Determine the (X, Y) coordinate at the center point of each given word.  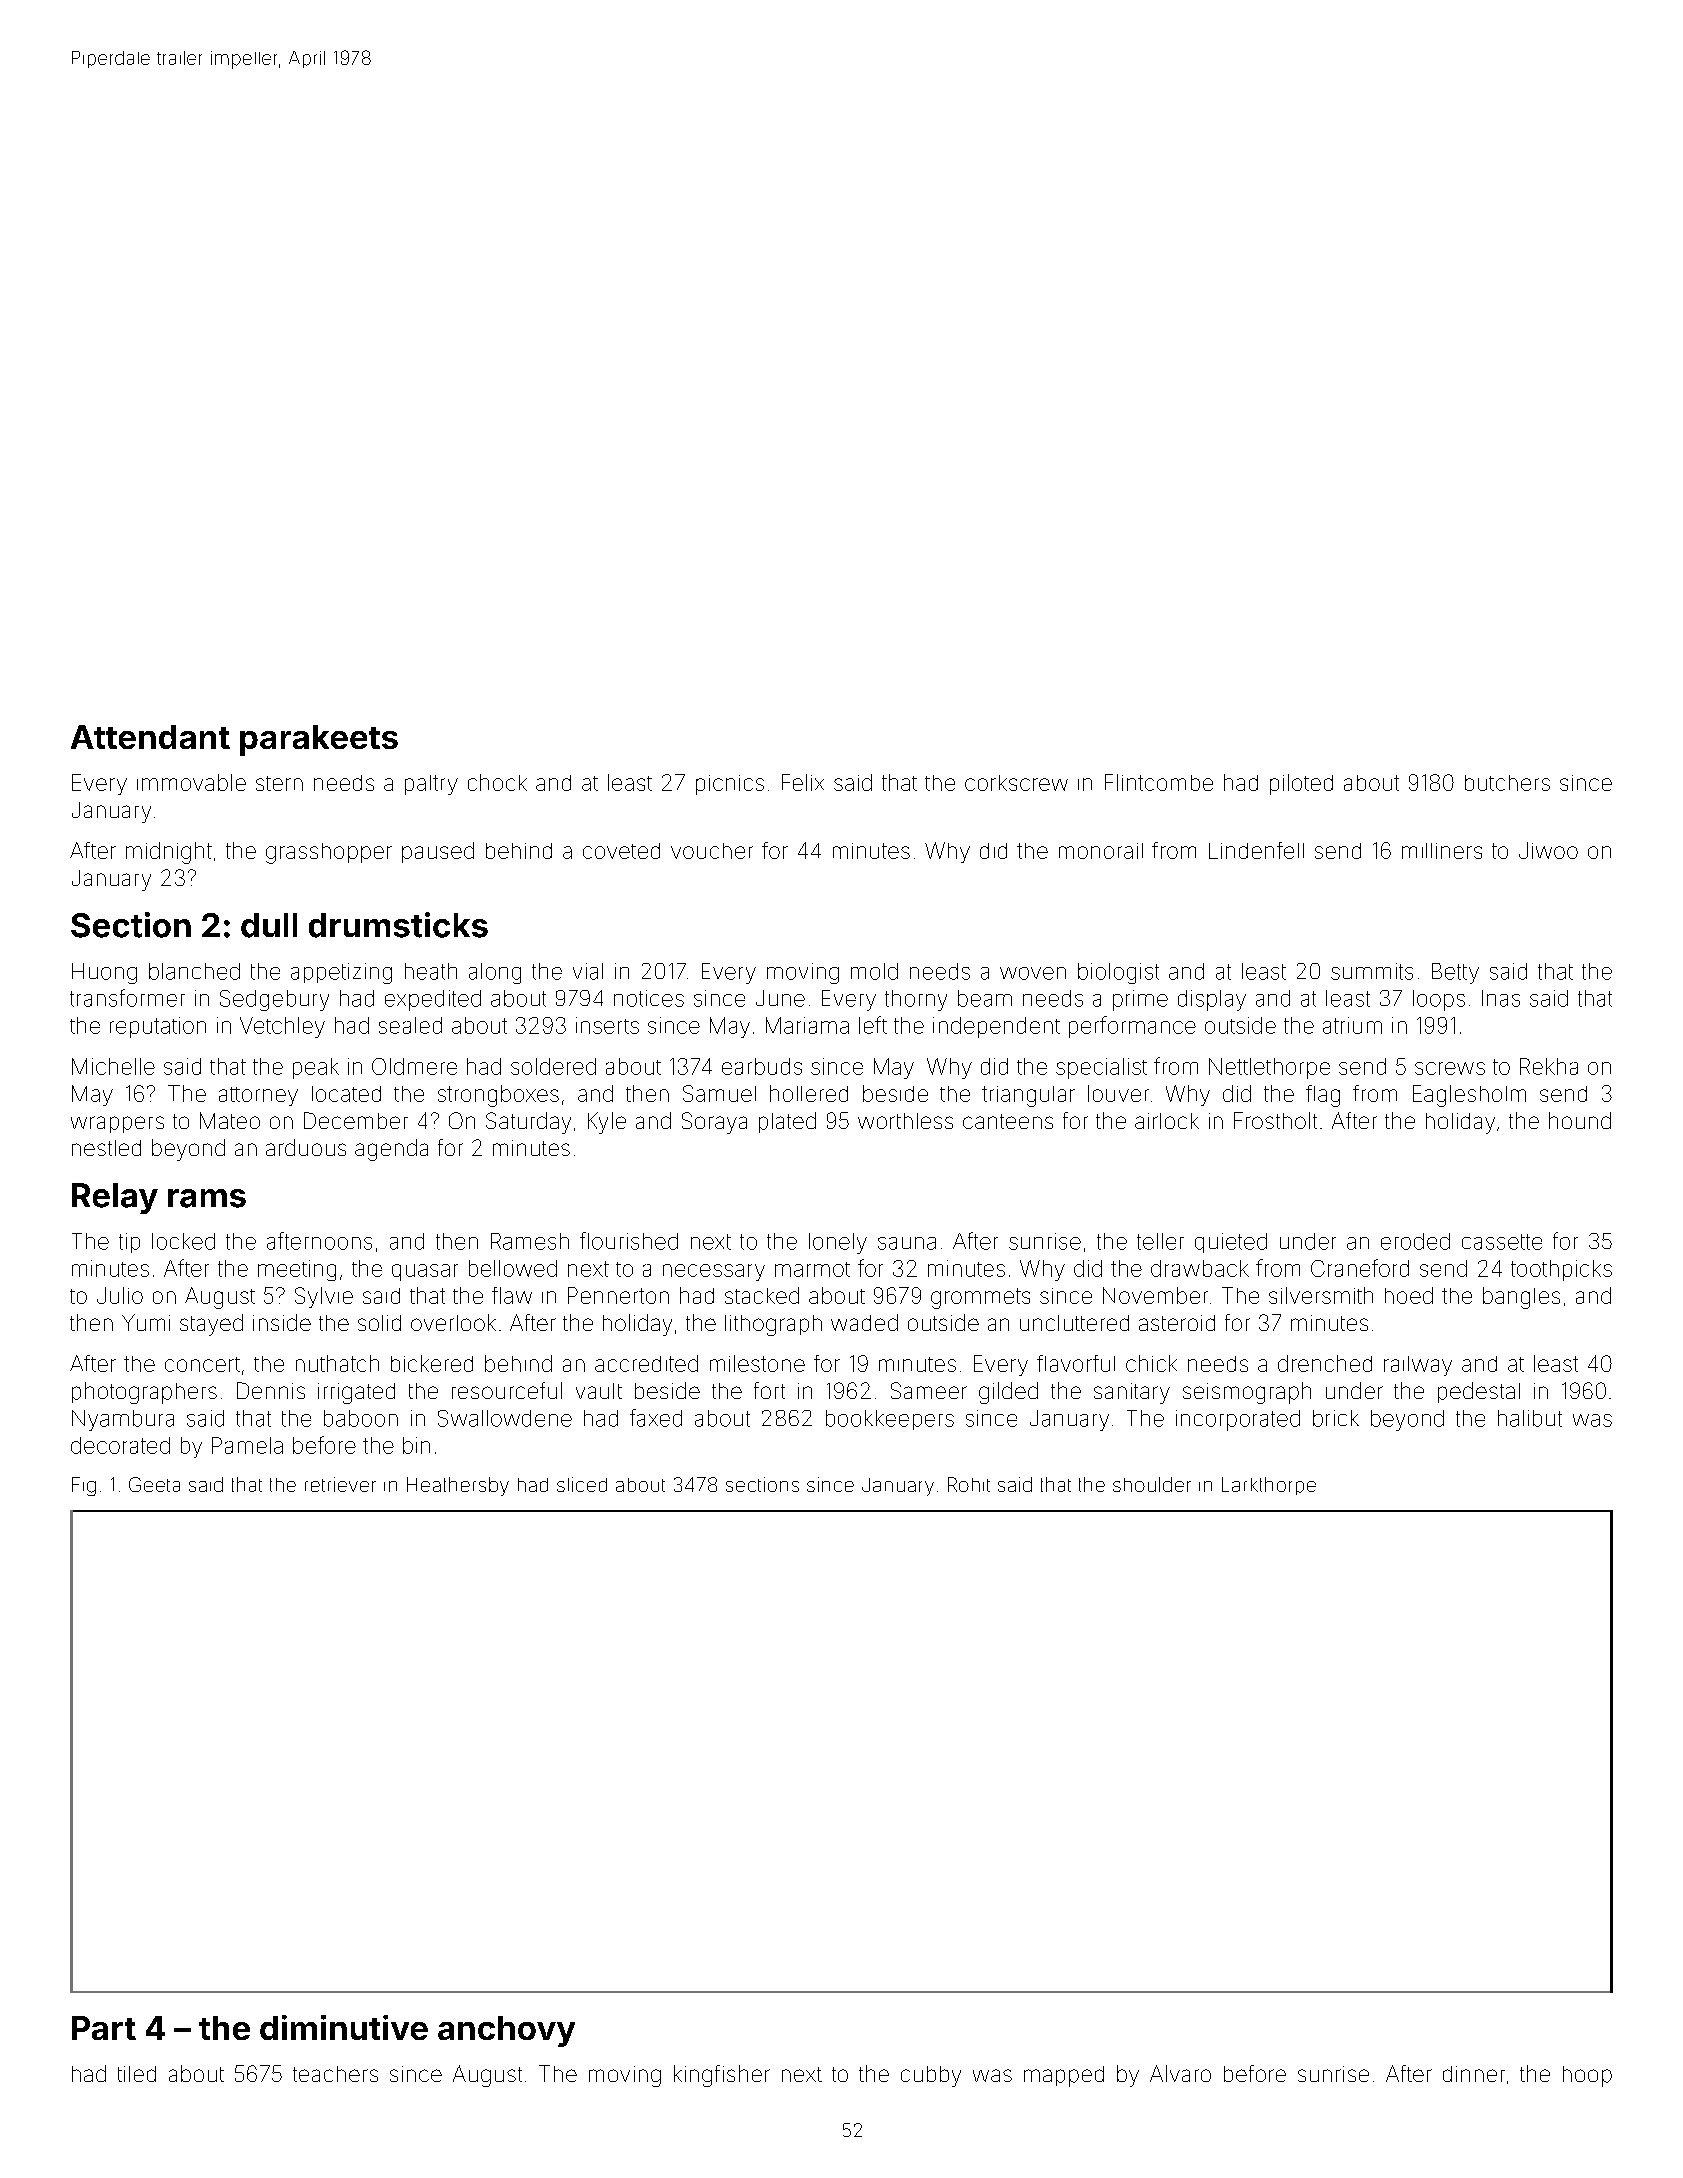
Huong (104, 973)
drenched (1325, 1363)
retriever (340, 1484)
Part (104, 2028)
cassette (1502, 1242)
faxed (656, 1418)
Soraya (714, 1123)
